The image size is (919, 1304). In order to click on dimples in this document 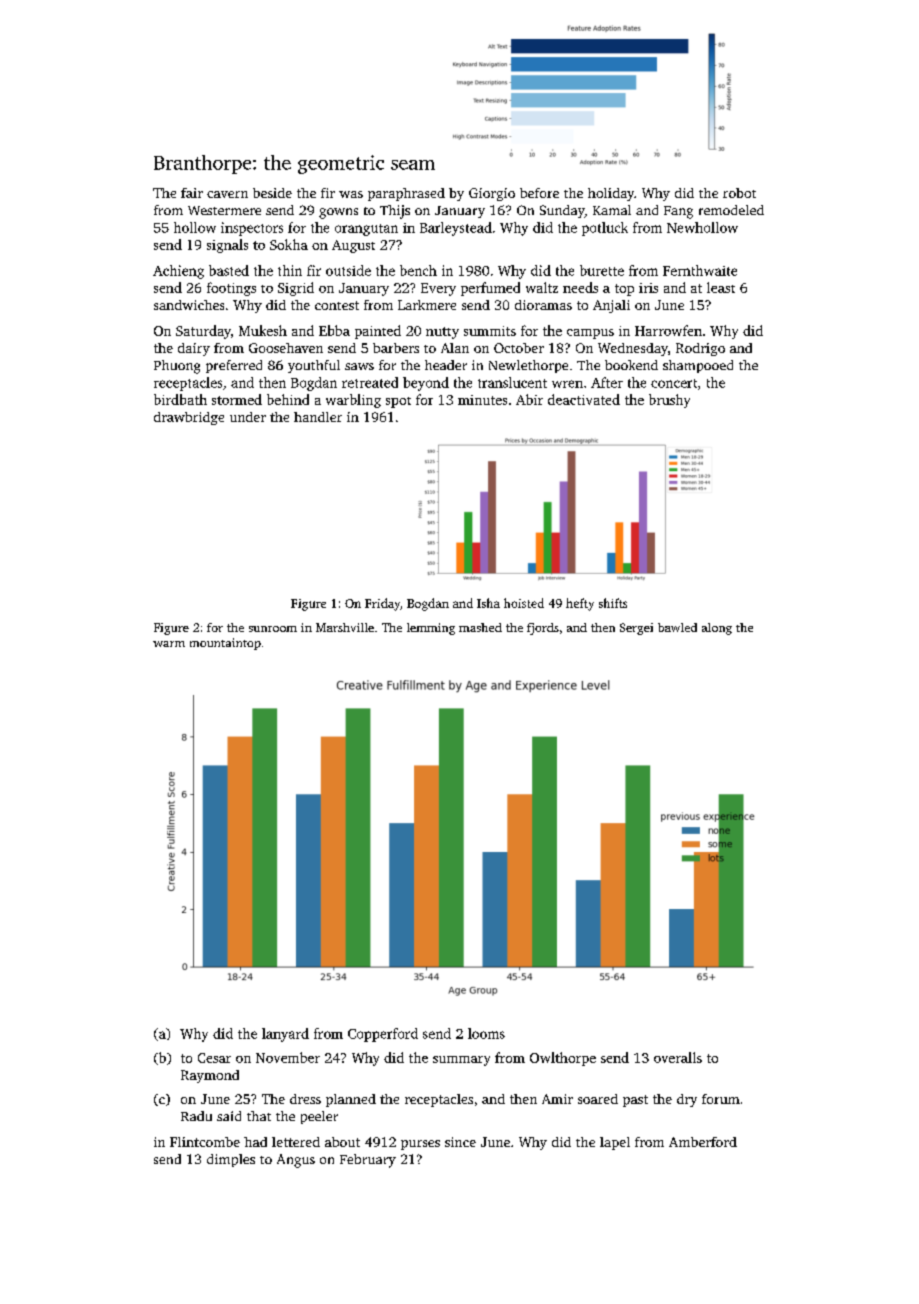, I will do `click(231, 1160)`.
